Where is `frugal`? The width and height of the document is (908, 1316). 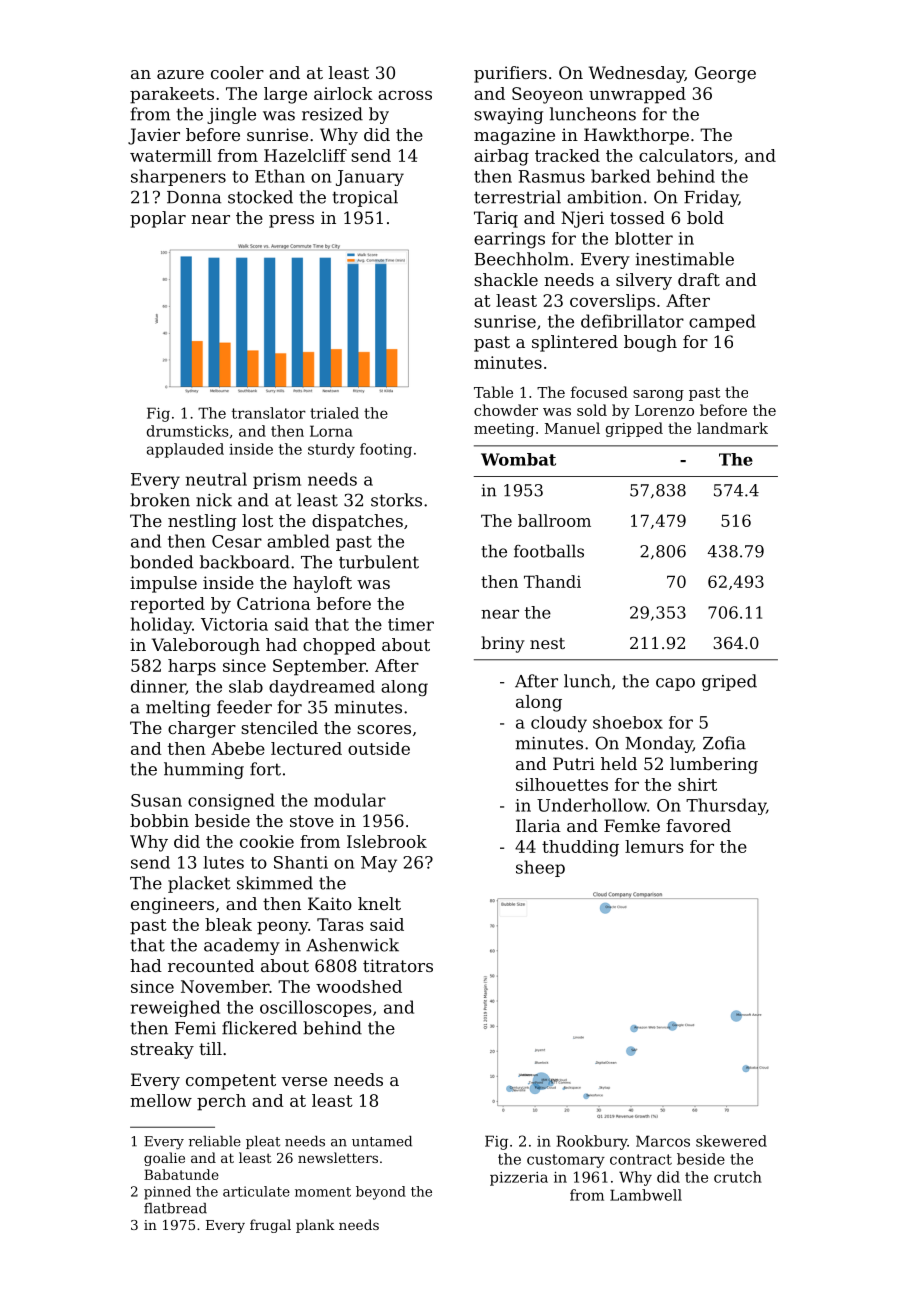 frugal is located at coordinates (270, 1226).
